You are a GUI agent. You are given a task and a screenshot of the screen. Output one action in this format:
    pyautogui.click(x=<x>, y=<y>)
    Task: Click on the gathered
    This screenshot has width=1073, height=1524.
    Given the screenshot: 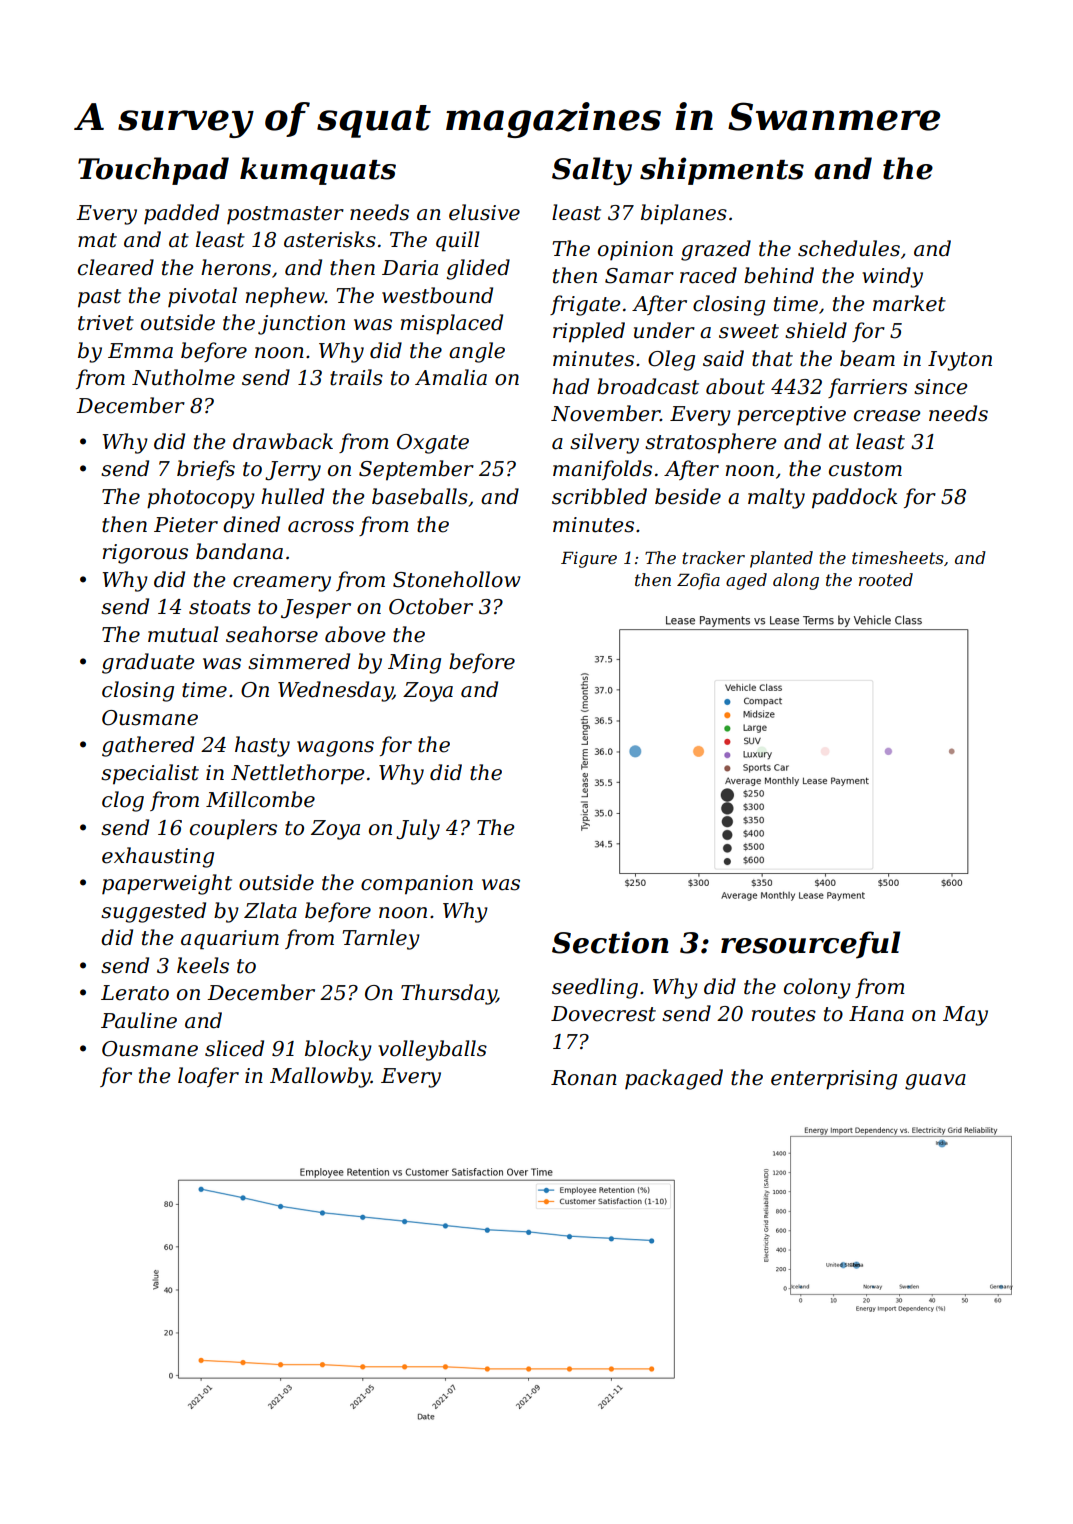 What is the action you would take?
    pyautogui.click(x=148, y=746)
